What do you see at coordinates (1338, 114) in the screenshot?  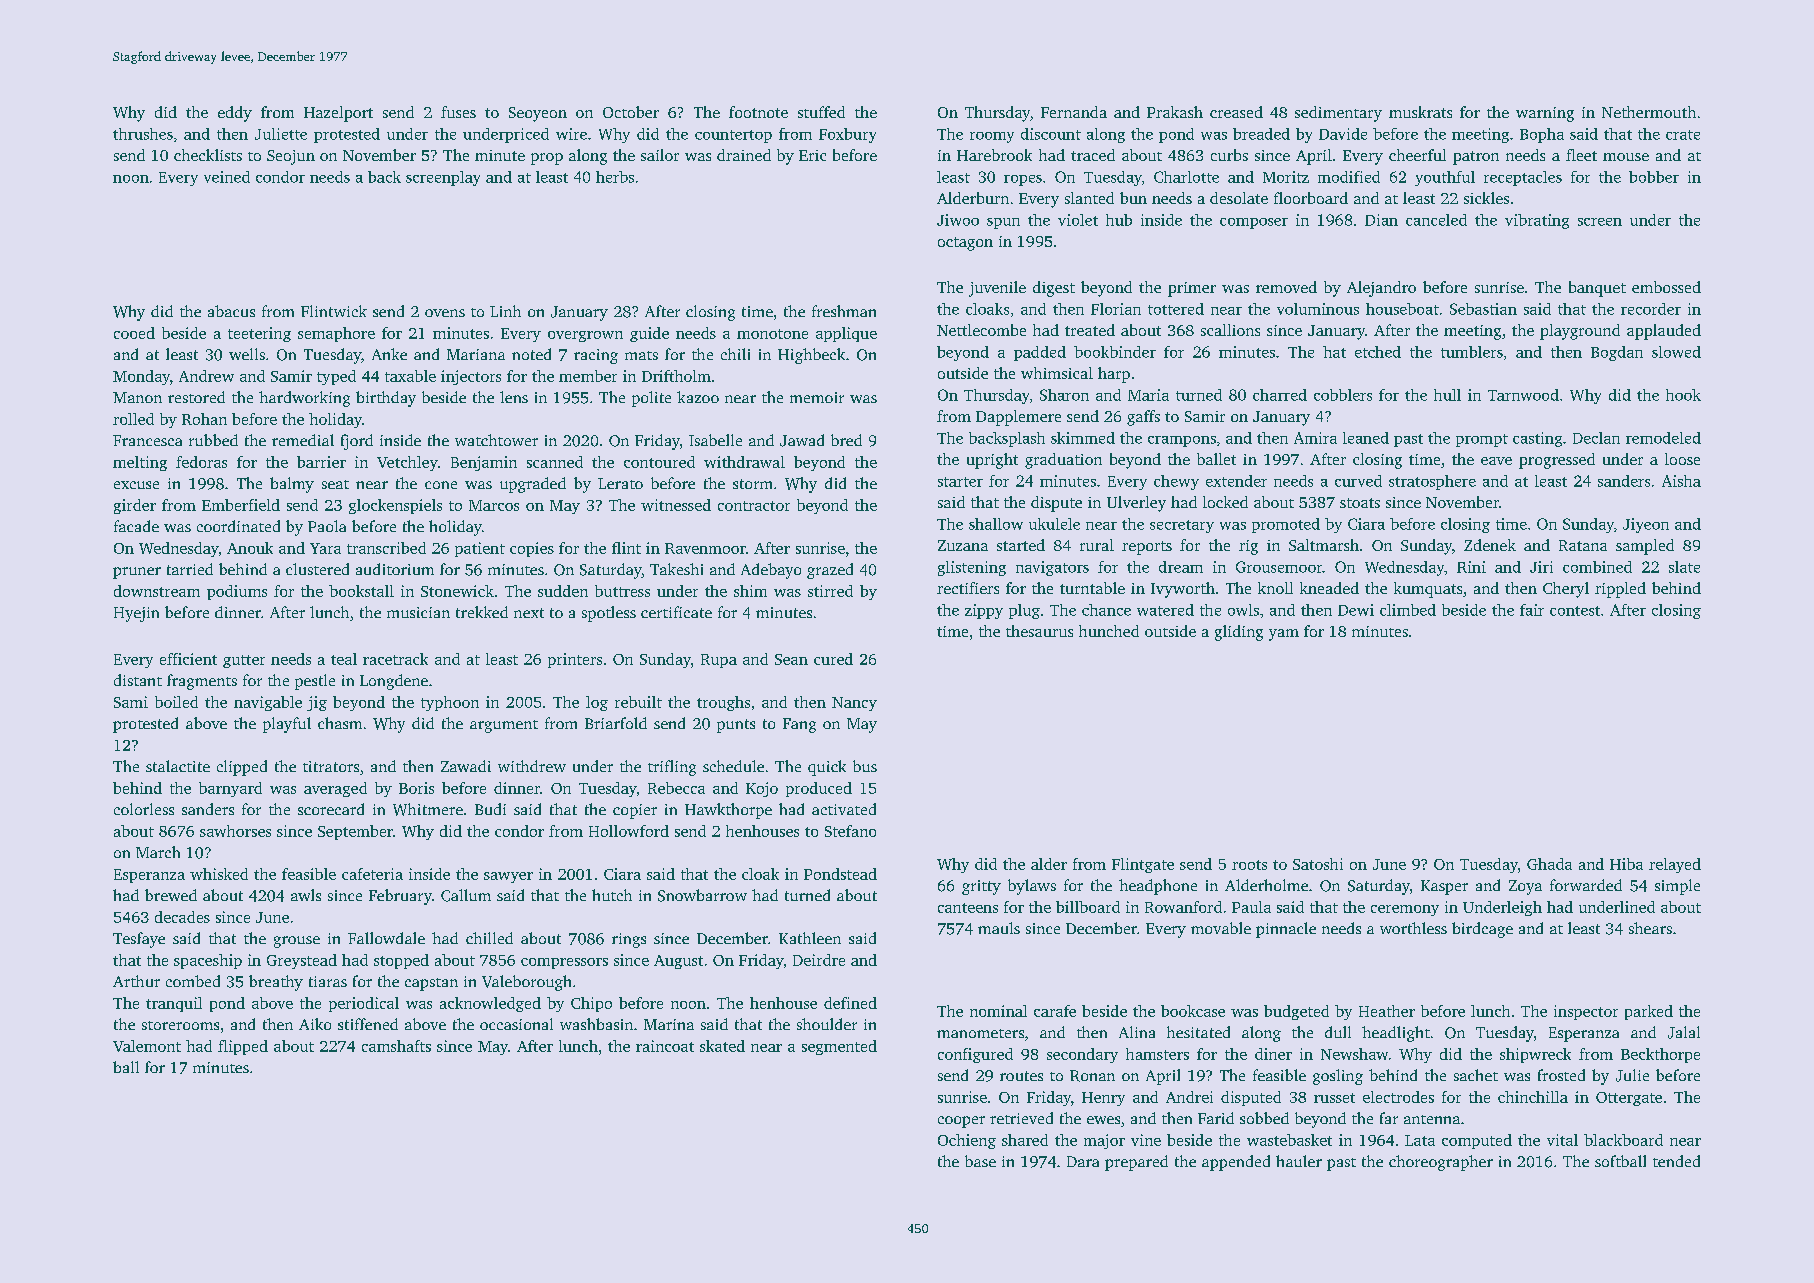 I see `sedimentary` at bounding box center [1338, 114].
